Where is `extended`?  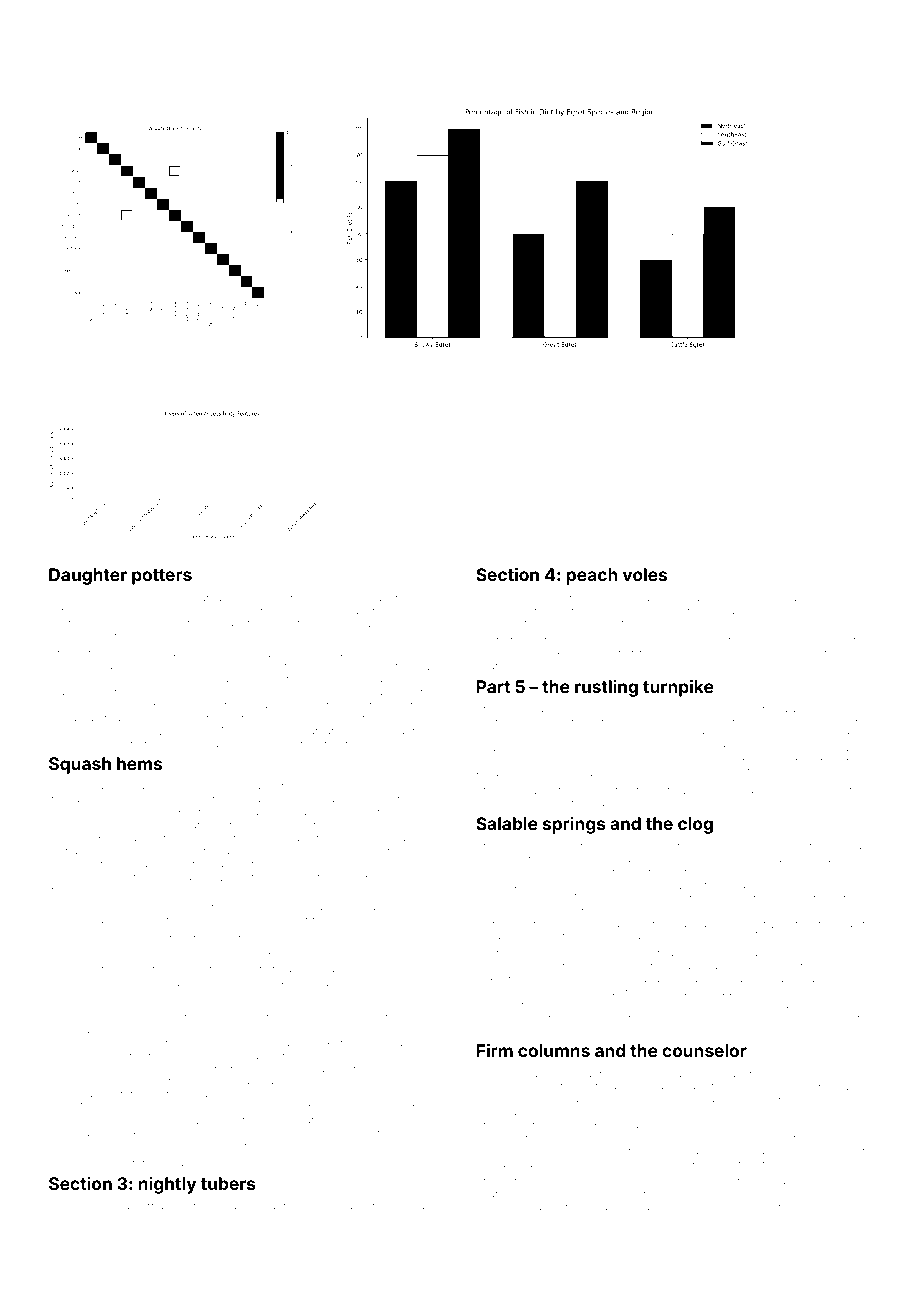
extended is located at coordinates (573, 653).
